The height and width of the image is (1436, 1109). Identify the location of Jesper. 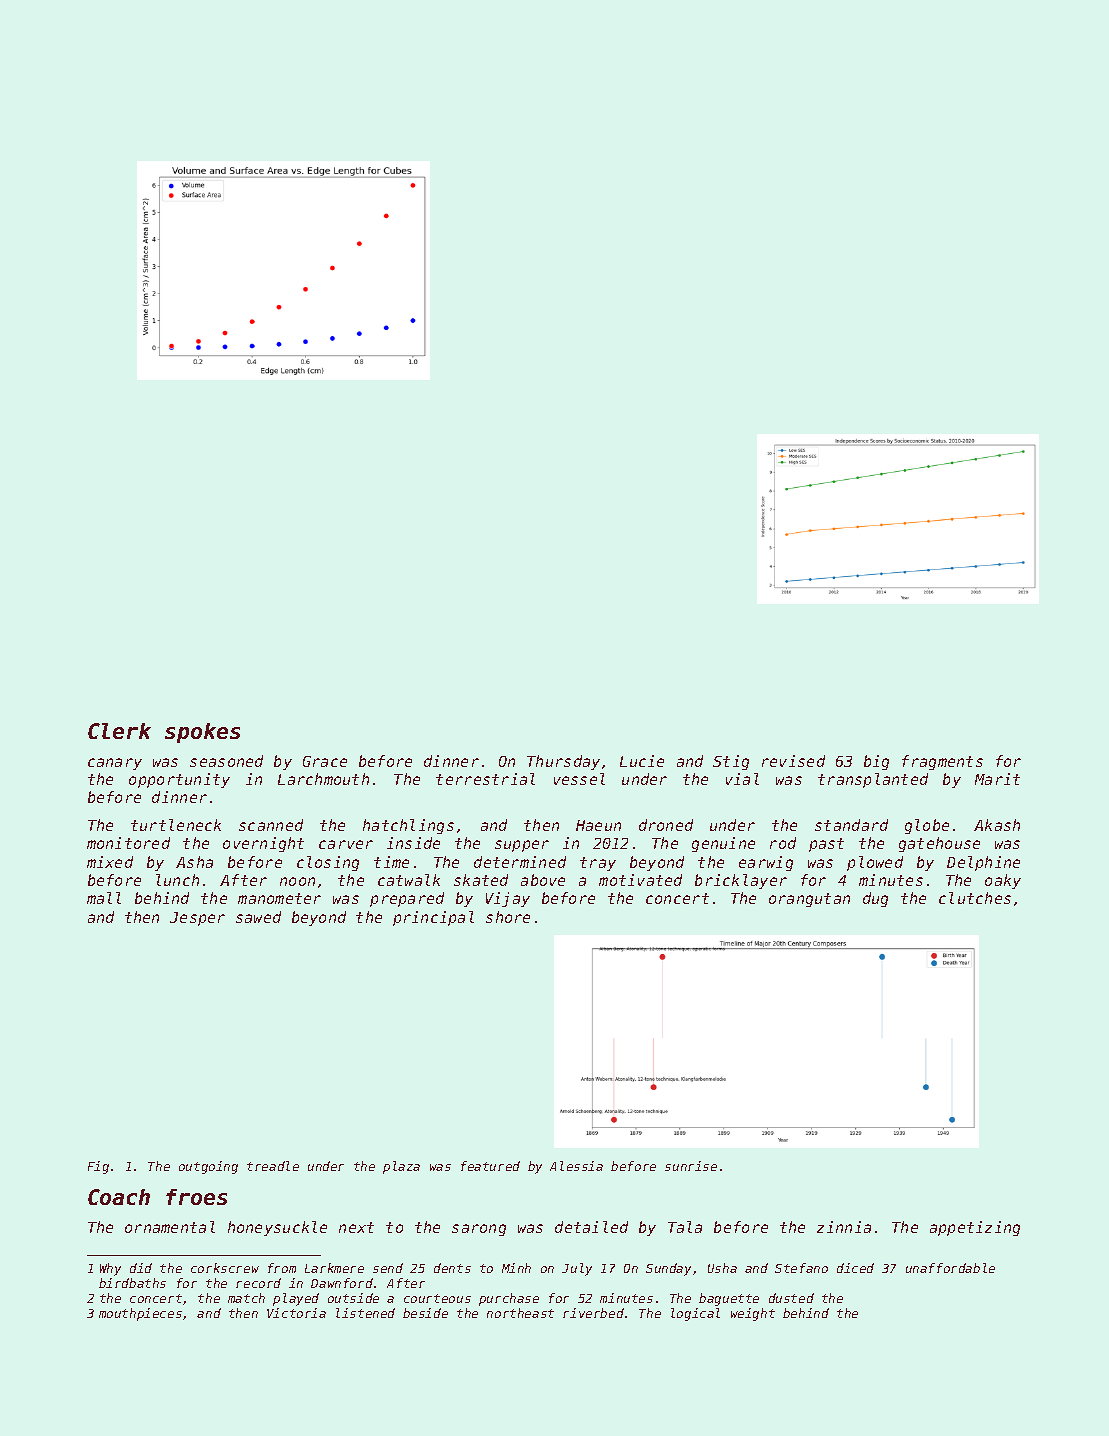
(197, 919).
